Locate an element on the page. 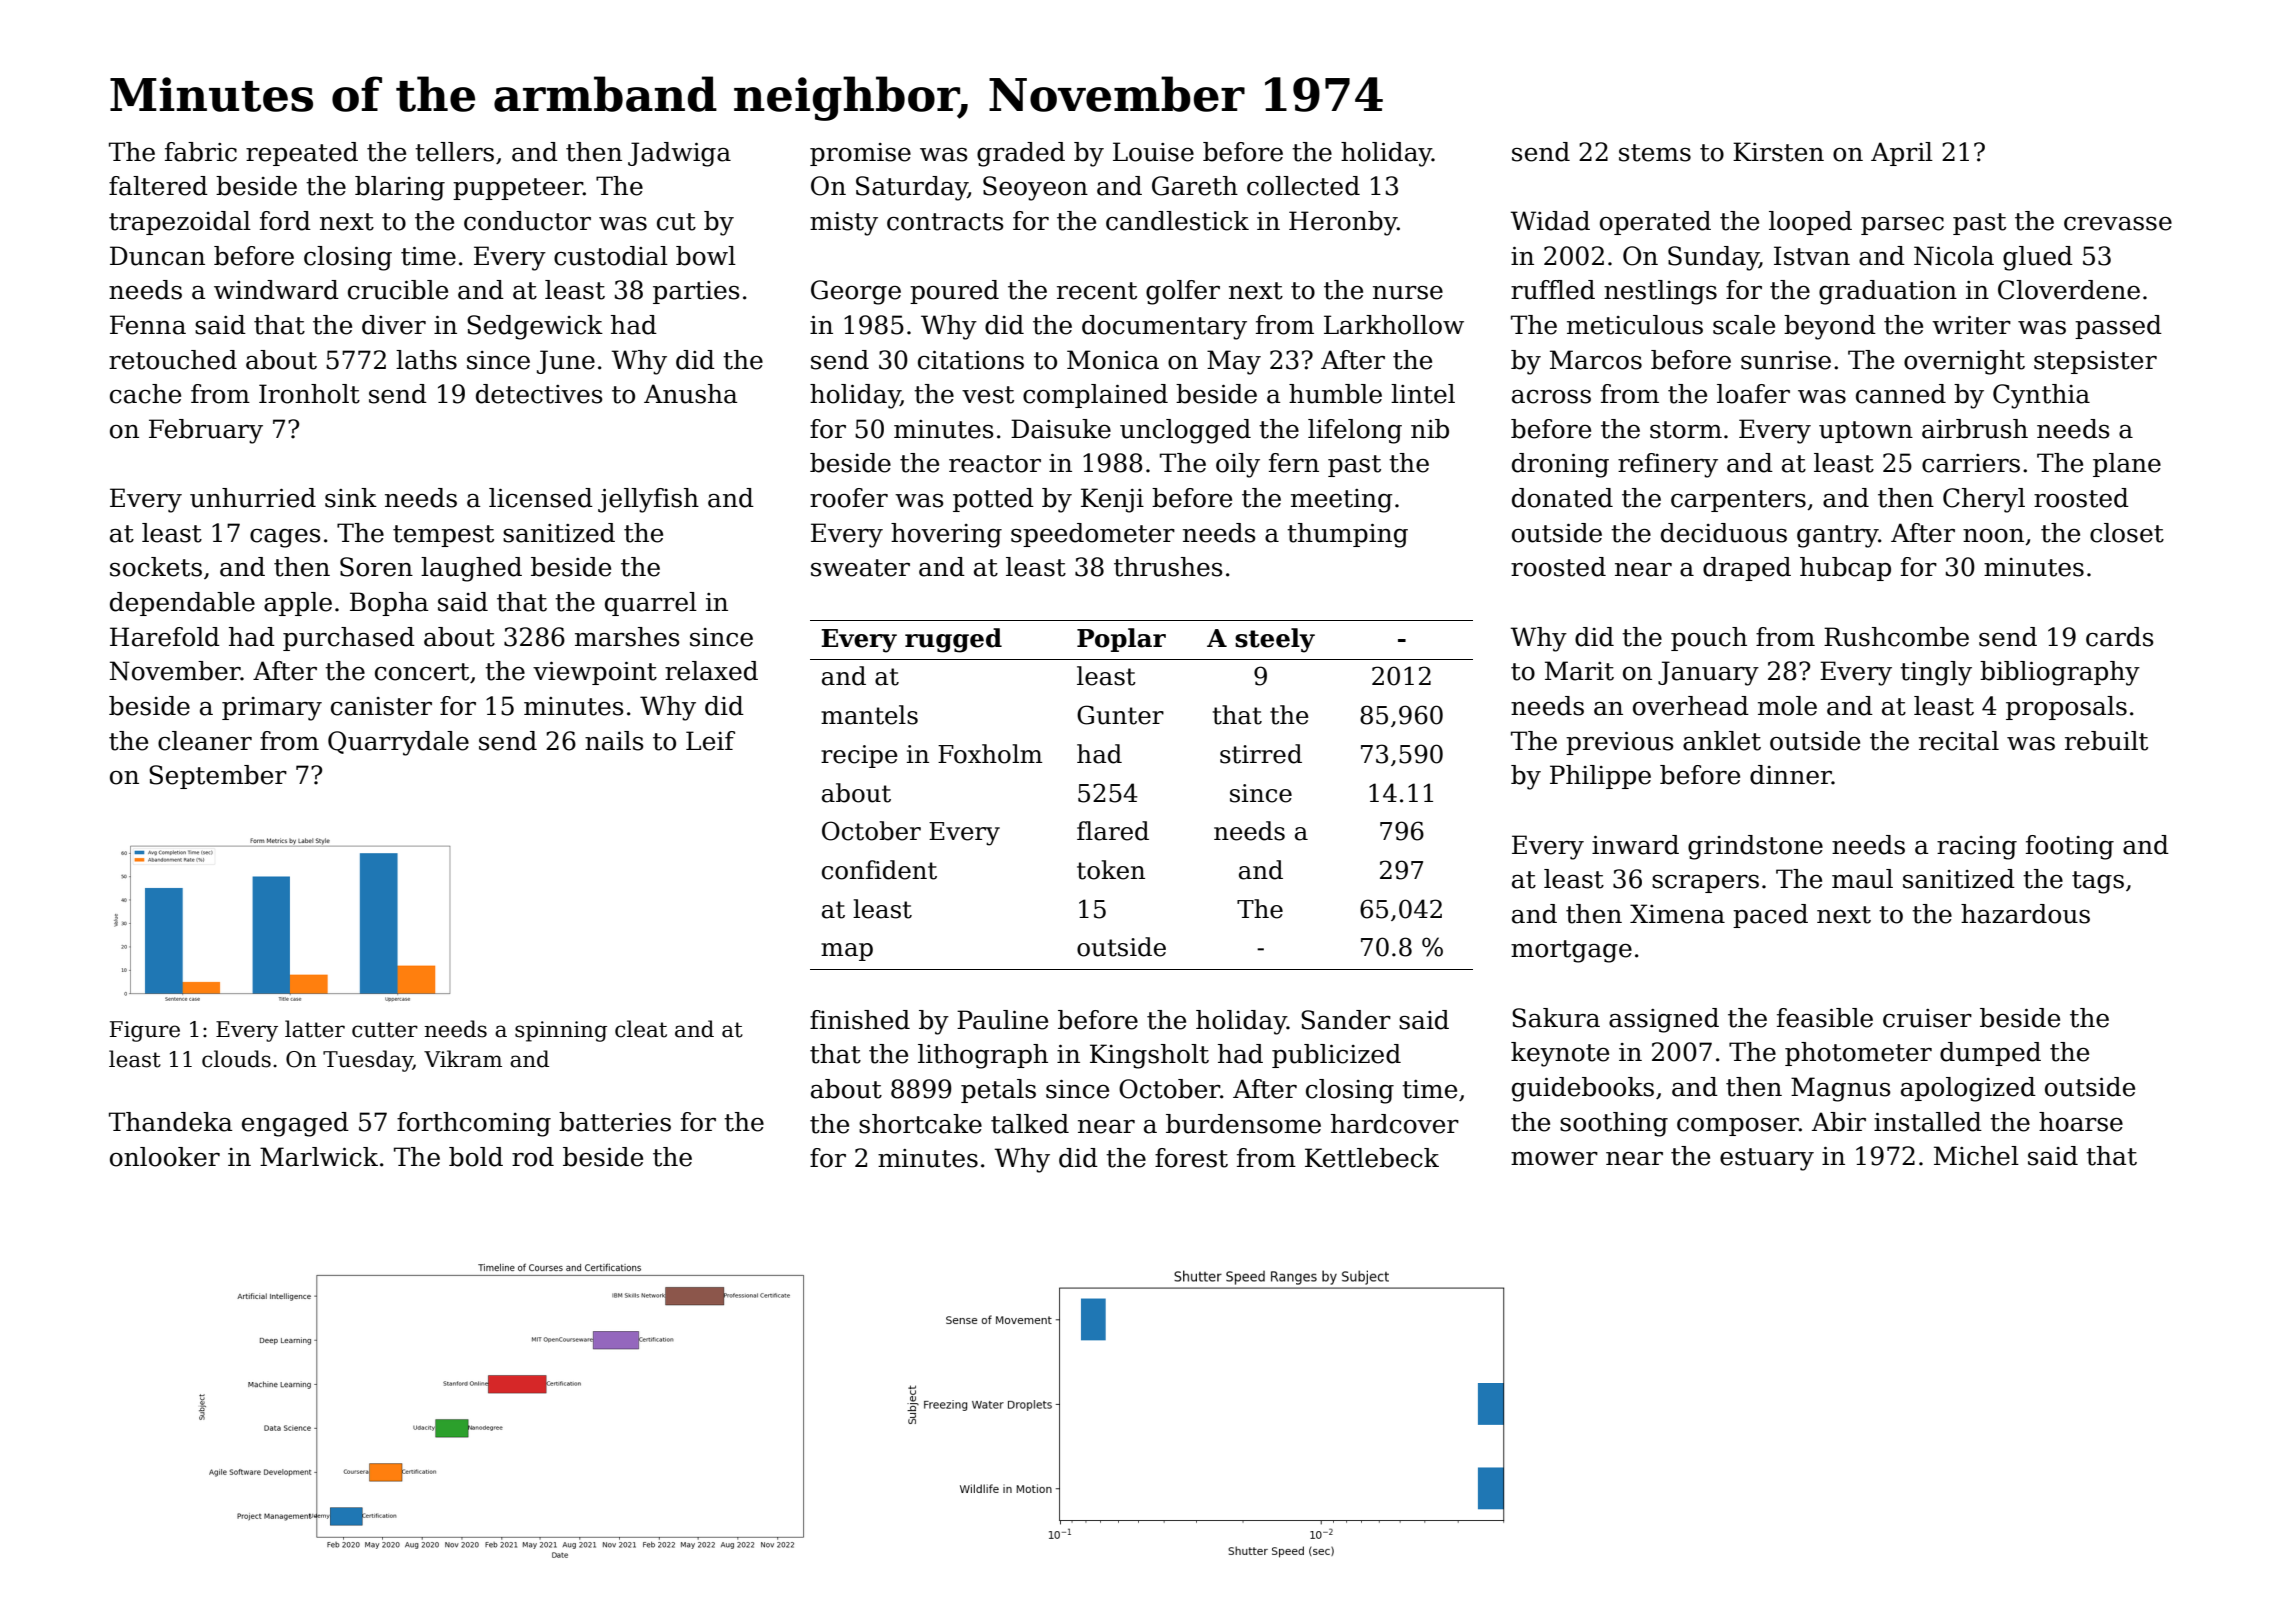 The height and width of the document is (1614, 2282). sockets is located at coordinates (156, 567).
